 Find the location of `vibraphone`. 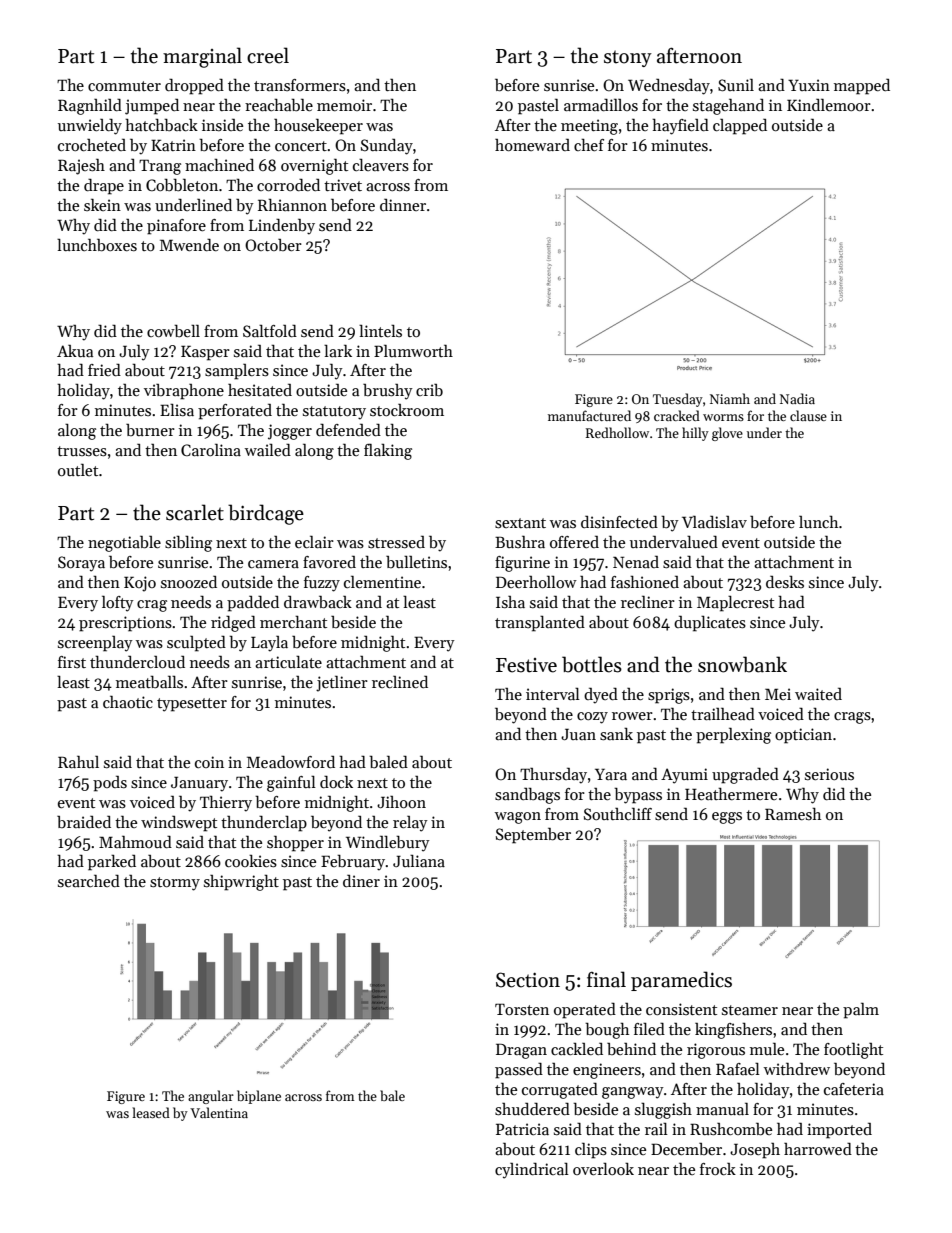

vibraphone is located at coordinates (184, 391).
